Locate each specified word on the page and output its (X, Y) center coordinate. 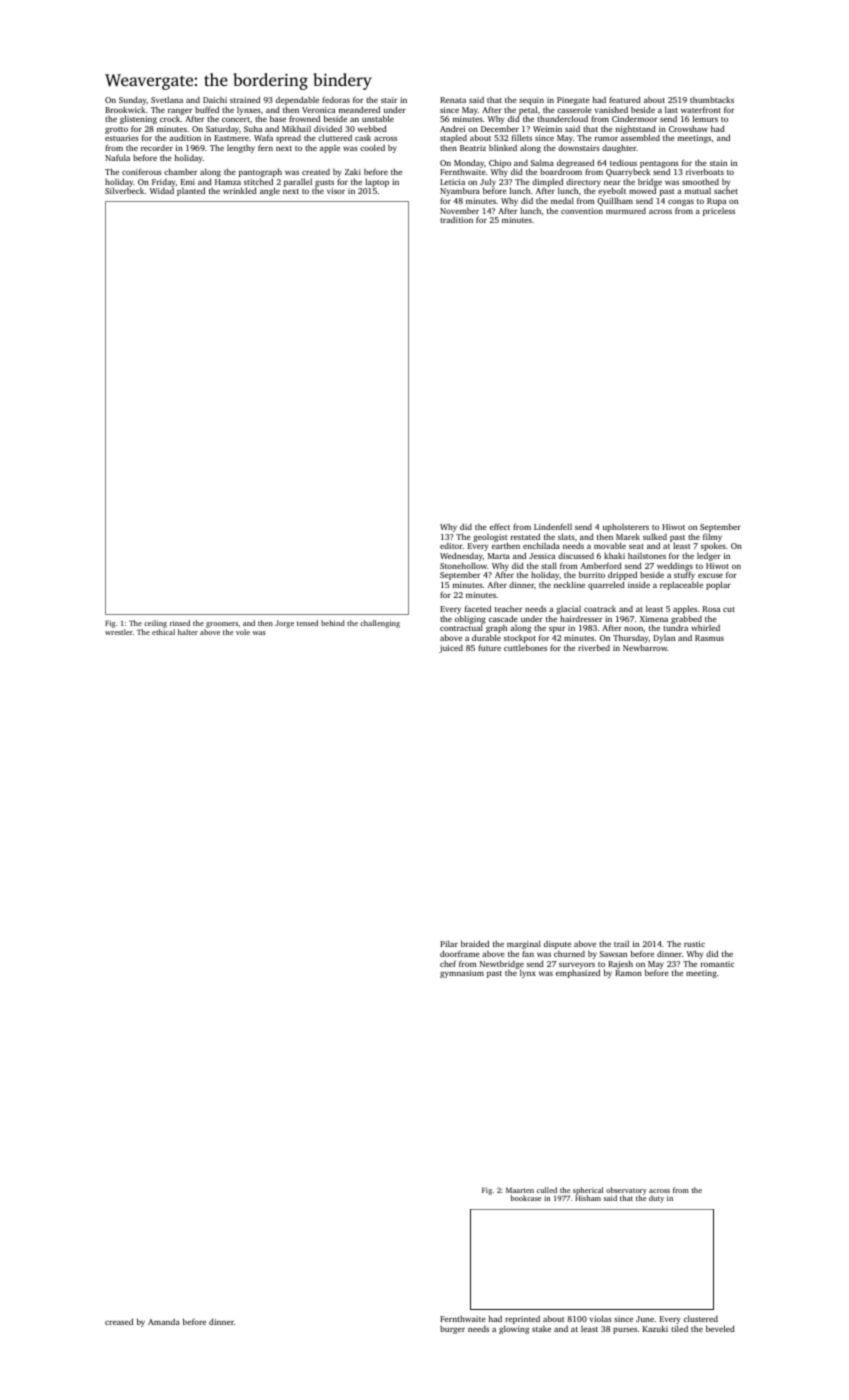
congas (681, 202)
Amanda (164, 1322)
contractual (461, 628)
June (645, 1319)
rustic (694, 944)
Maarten (520, 1190)
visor (336, 191)
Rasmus (709, 638)
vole (243, 632)
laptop (377, 182)
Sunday (133, 100)
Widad (162, 191)
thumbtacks (712, 100)
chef (448, 963)
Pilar (449, 943)
